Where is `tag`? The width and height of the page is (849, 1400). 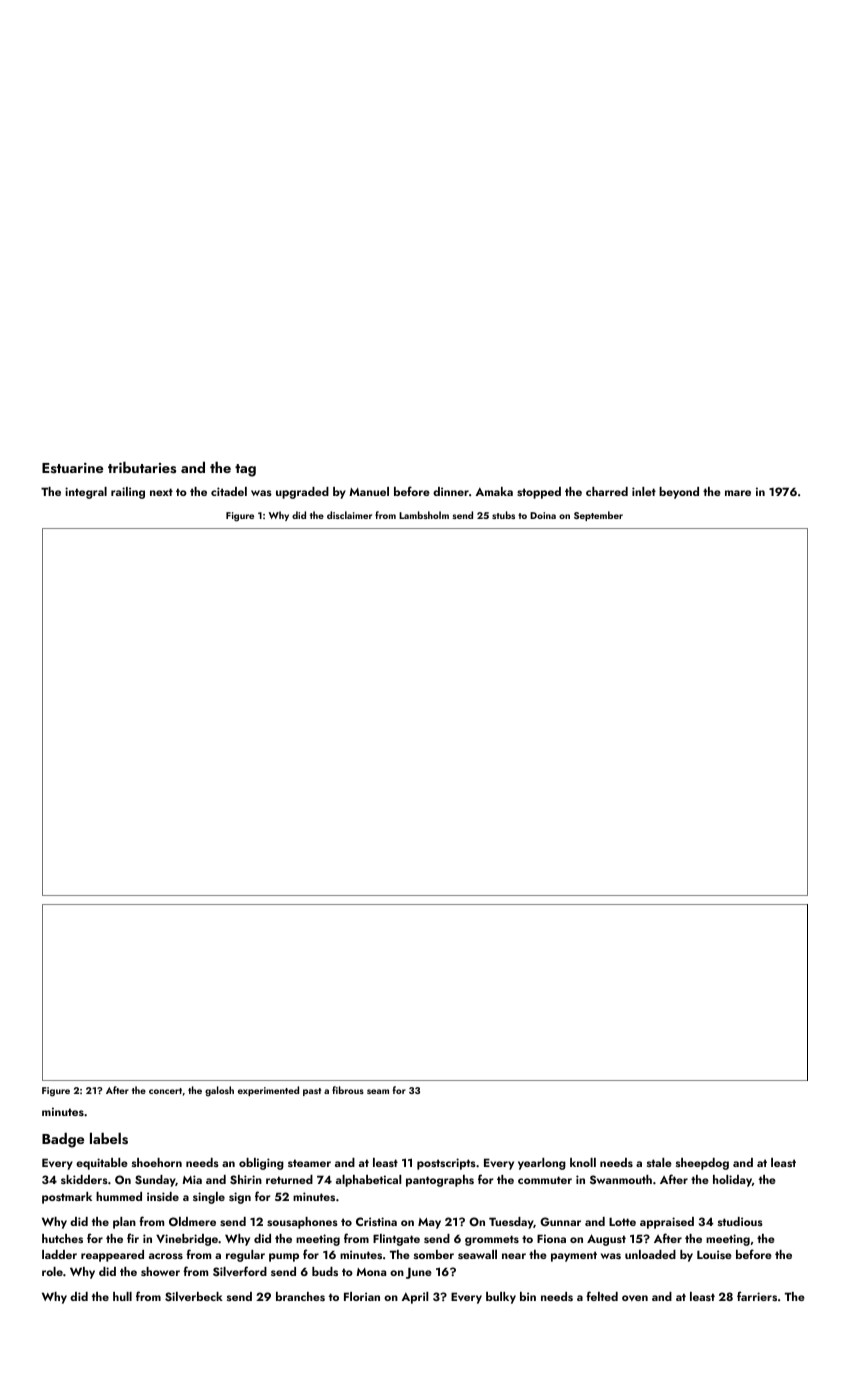 tag is located at coordinates (245, 470).
